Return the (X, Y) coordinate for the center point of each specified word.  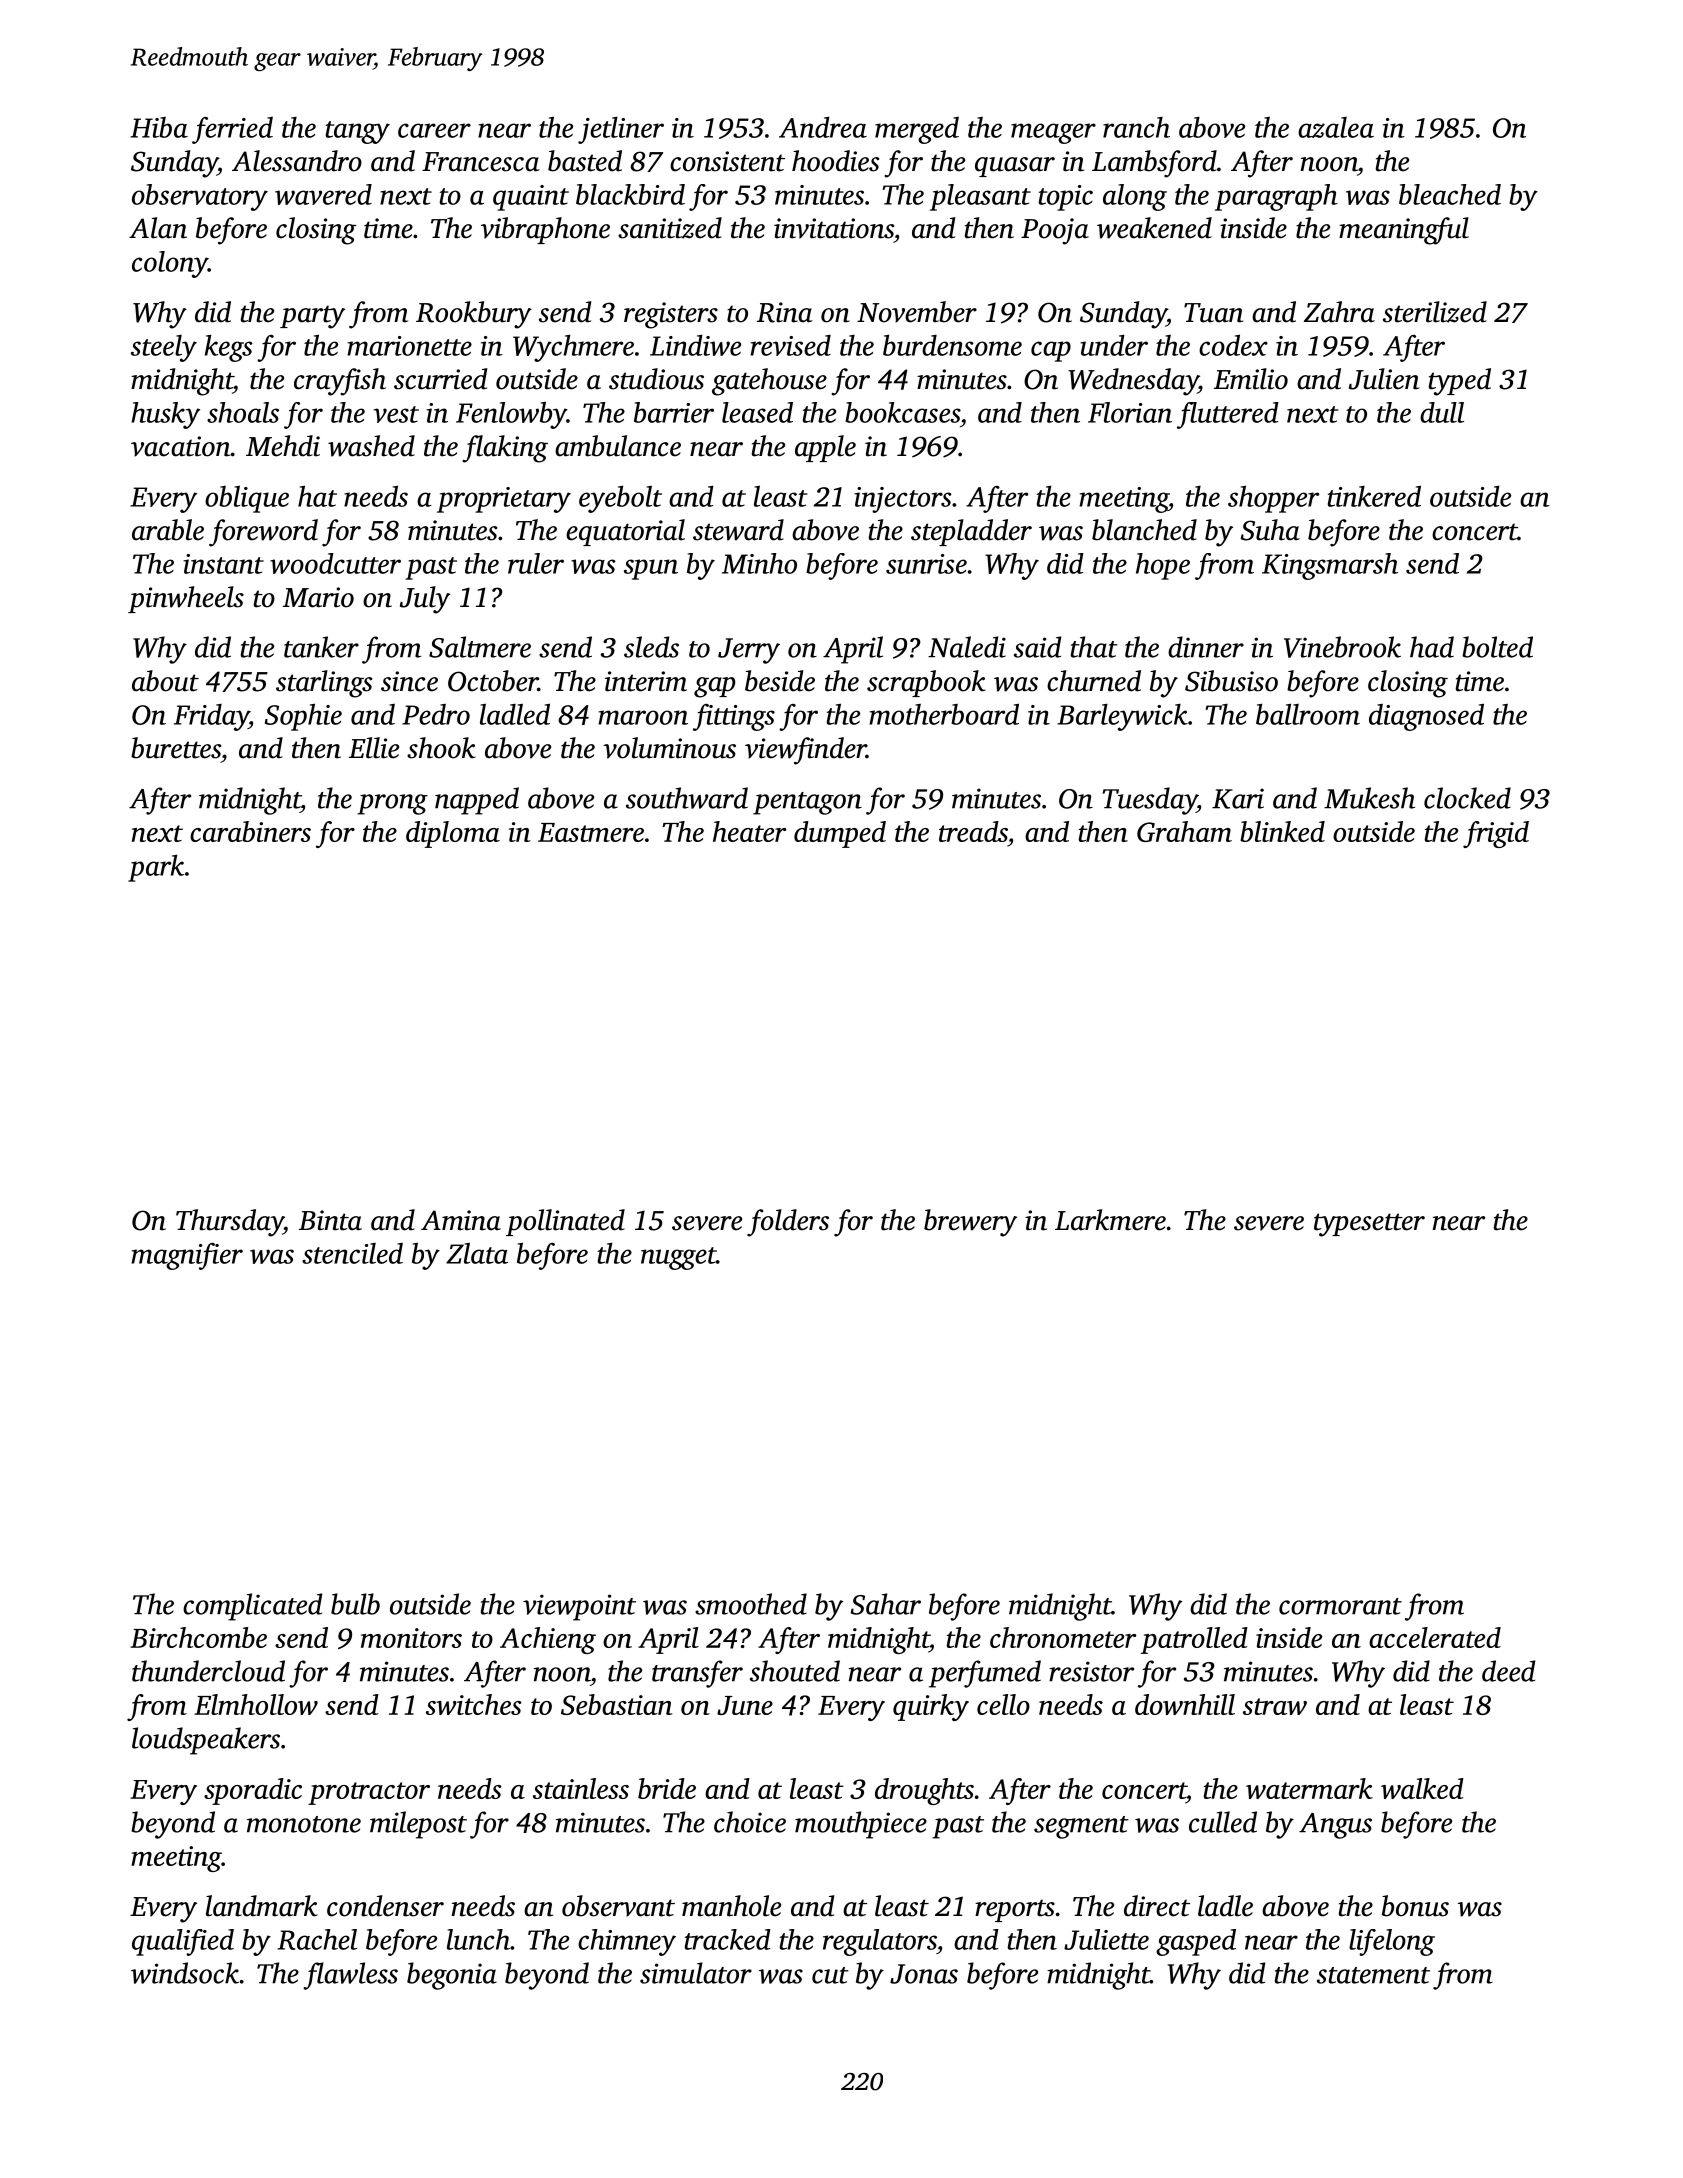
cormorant (1340, 1606)
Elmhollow (256, 1704)
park (156, 868)
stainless (581, 1788)
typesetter (1369, 1225)
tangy (358, 132)
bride (667, 1788)
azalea (1336, 127)
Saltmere (480, 647)
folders (788, 1223)
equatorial (625, 532)
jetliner (621, 130)
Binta (330, 1220)
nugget (678, 1258)
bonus (1415, 1906)
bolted (1497, 647)
